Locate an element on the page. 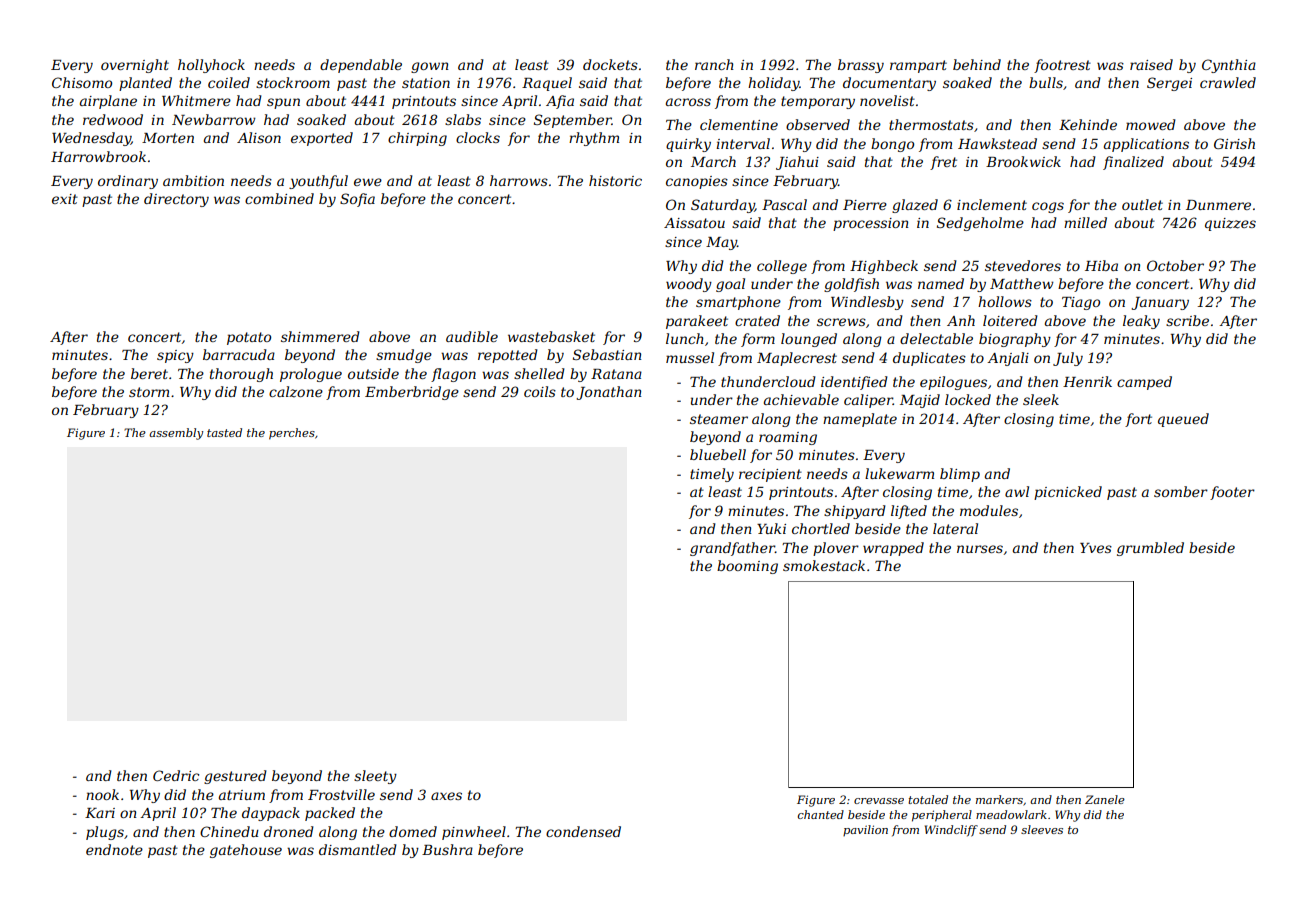  quirky is located at coordinates (688, 145).
